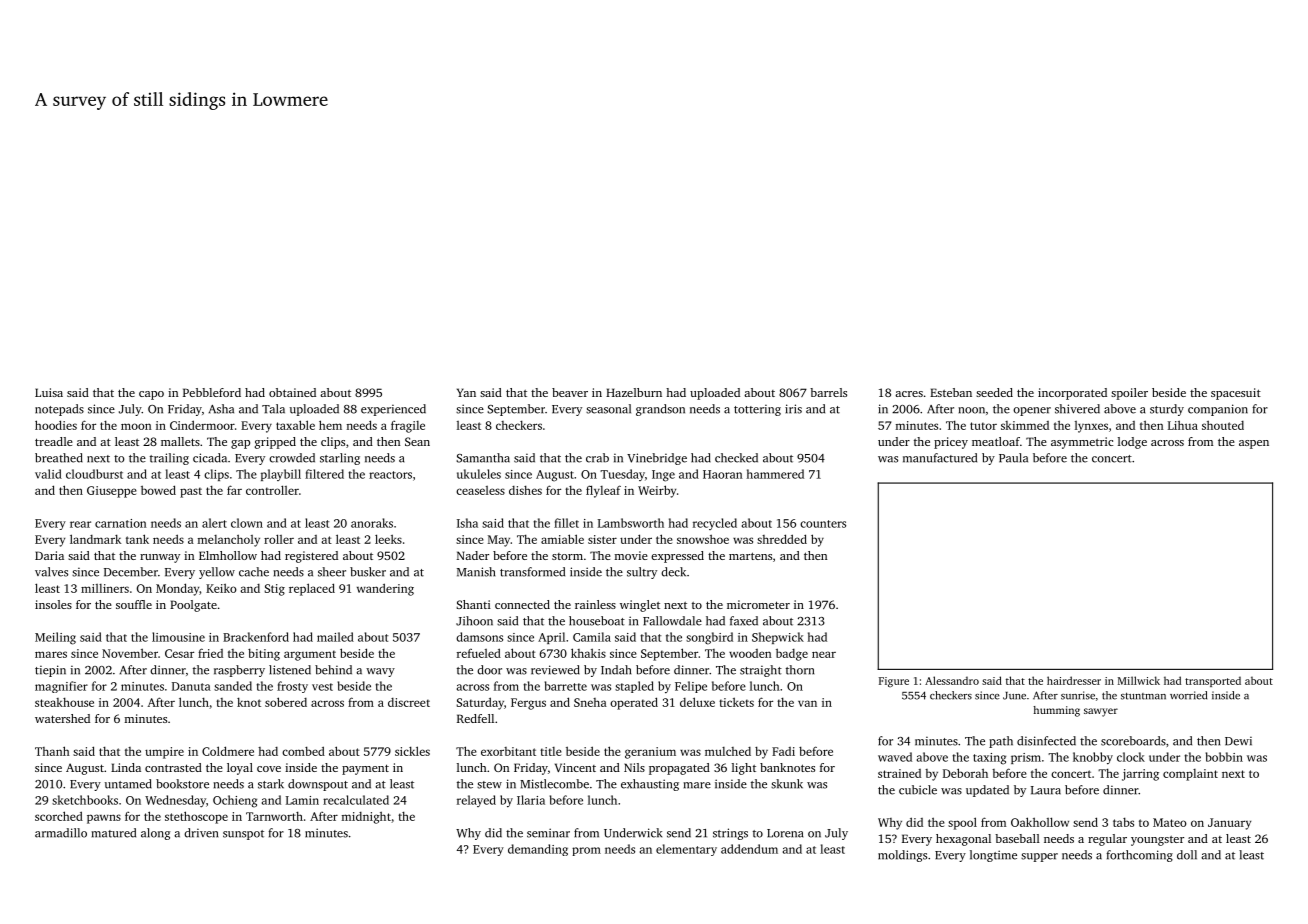 The width and height of the document is (1308, 924). Describe the element at coordinates (634, 392) in the document. I see `Hazelburn` at that location.
